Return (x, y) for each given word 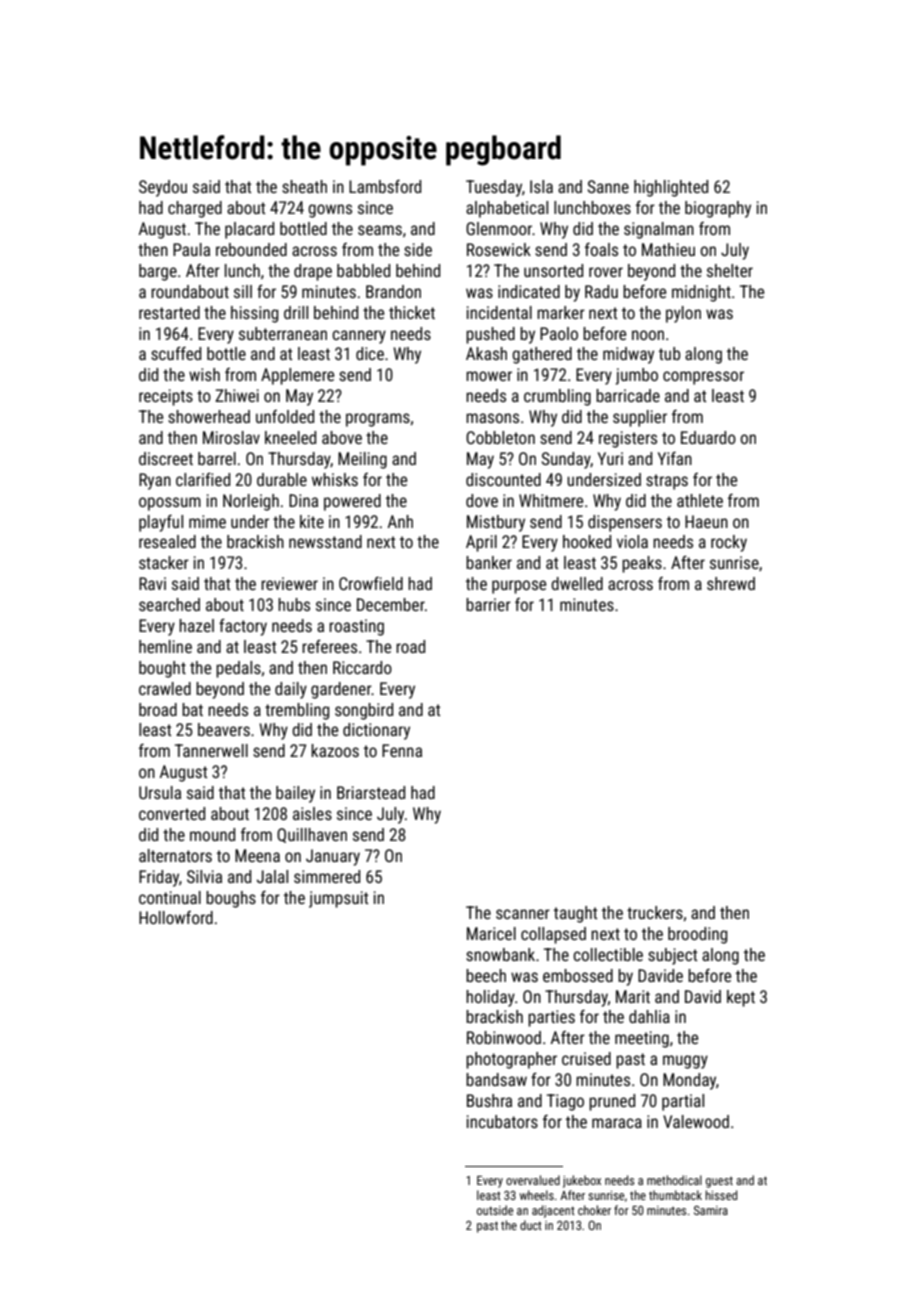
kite (312, 521)
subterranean (283, 333)
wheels (536, 1195)
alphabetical (507, 209)
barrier (488, 604)
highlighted (671, 188)
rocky (729, 543)
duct (531, 1225)
